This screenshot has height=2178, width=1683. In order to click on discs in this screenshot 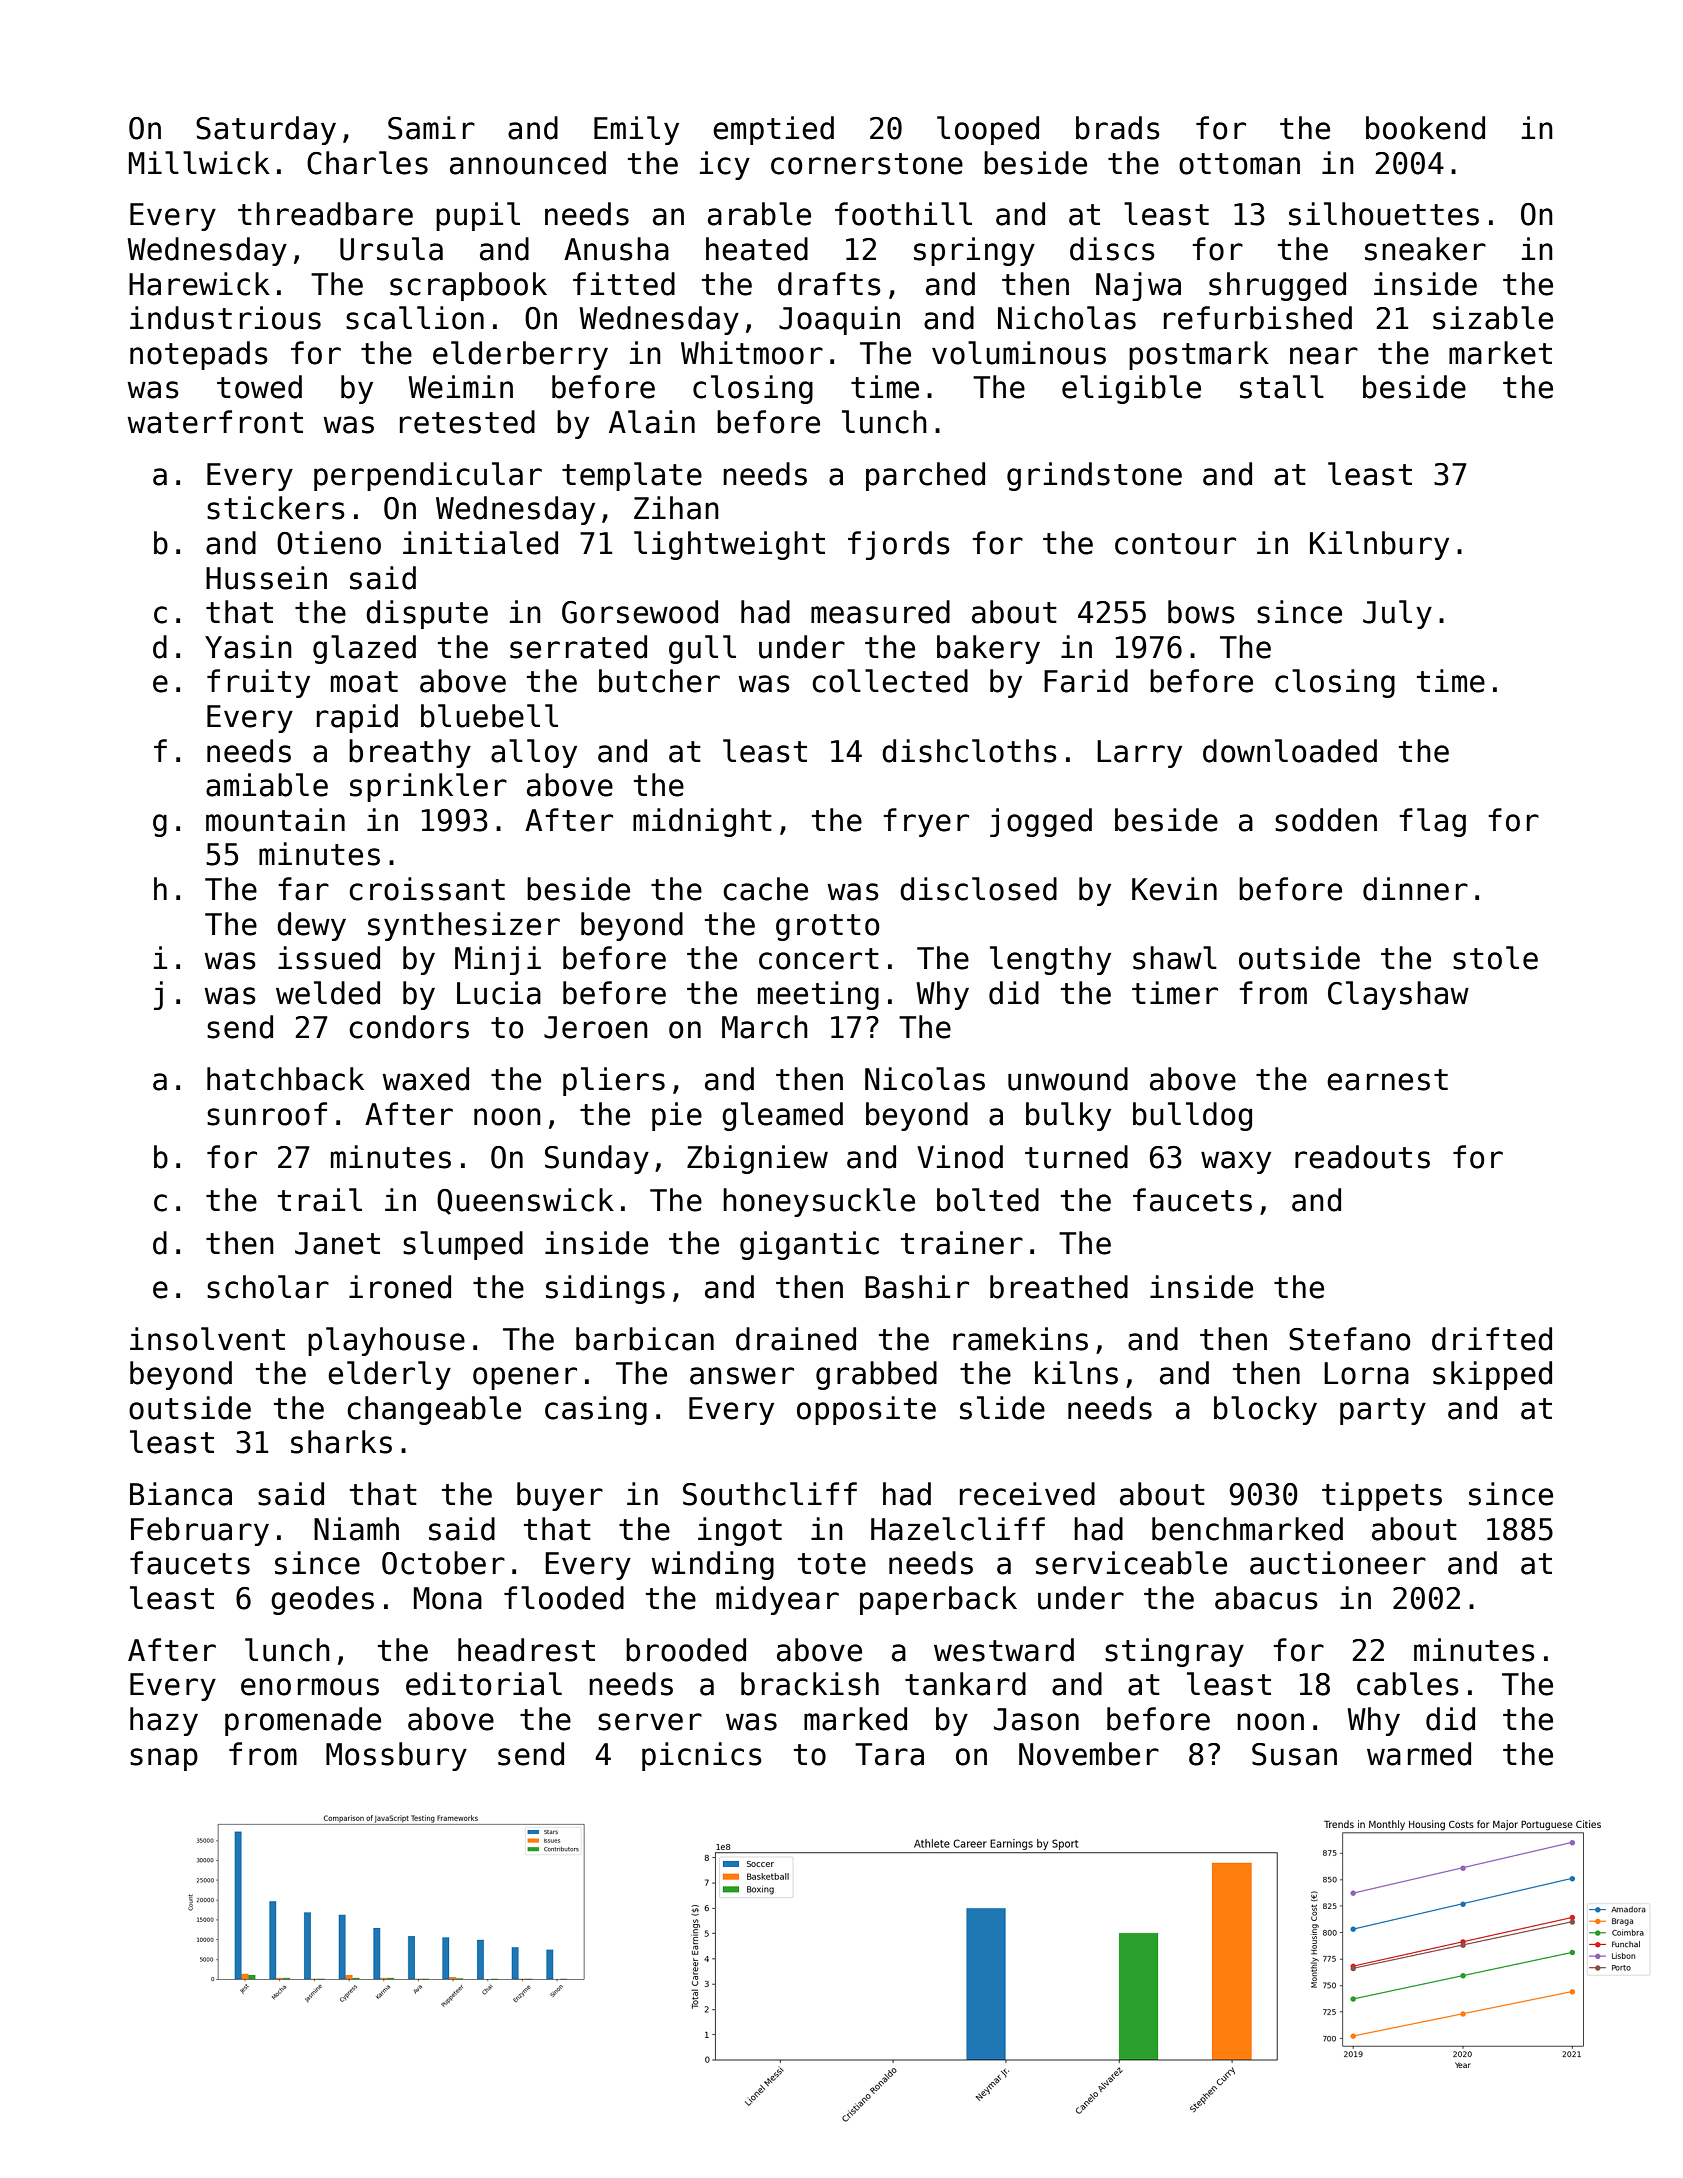, I will do `click(1112, 249)`.
